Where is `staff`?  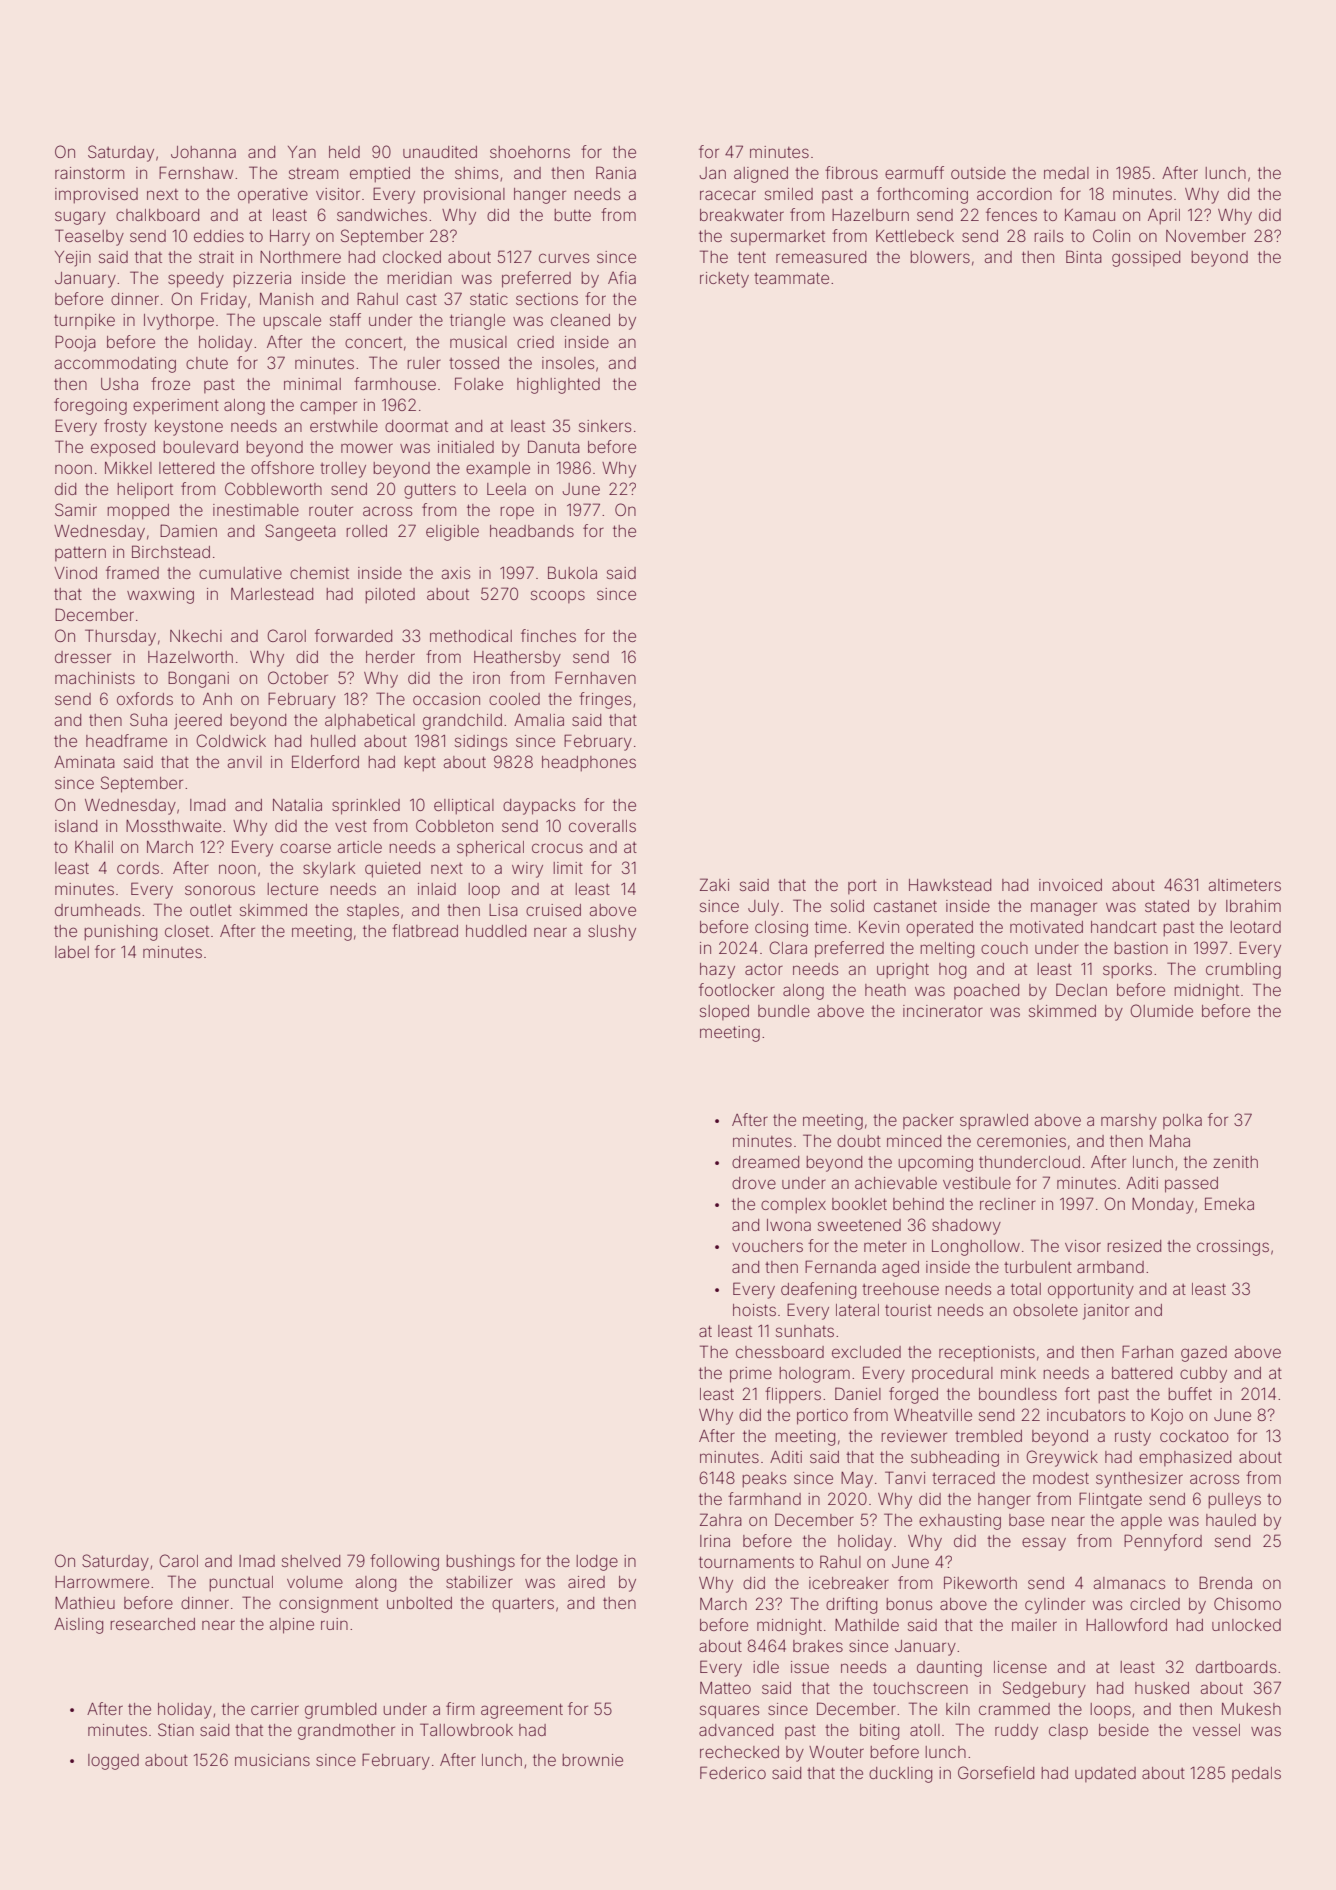 staff is located at coordinates (345, 319).
